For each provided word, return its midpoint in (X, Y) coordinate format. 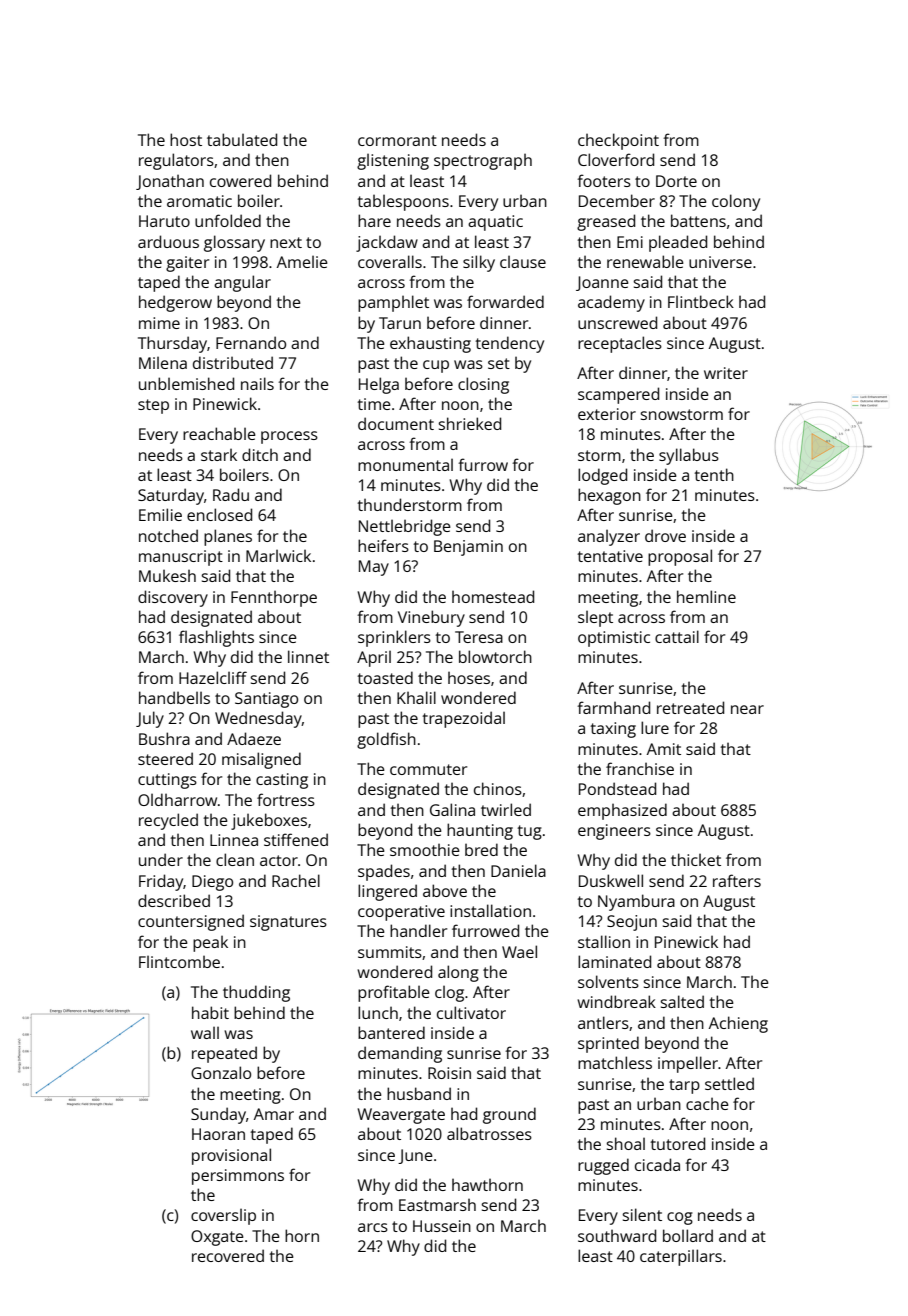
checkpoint (618, 141)
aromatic (199, 201)
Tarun (400, 323)
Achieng (738, 1024)
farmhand (613, 707)
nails (257, 383)
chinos (498, 788)
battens (698, 220)
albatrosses (489, 1133)
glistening (393, 162)
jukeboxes (269, 821)
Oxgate (217, 1238)
